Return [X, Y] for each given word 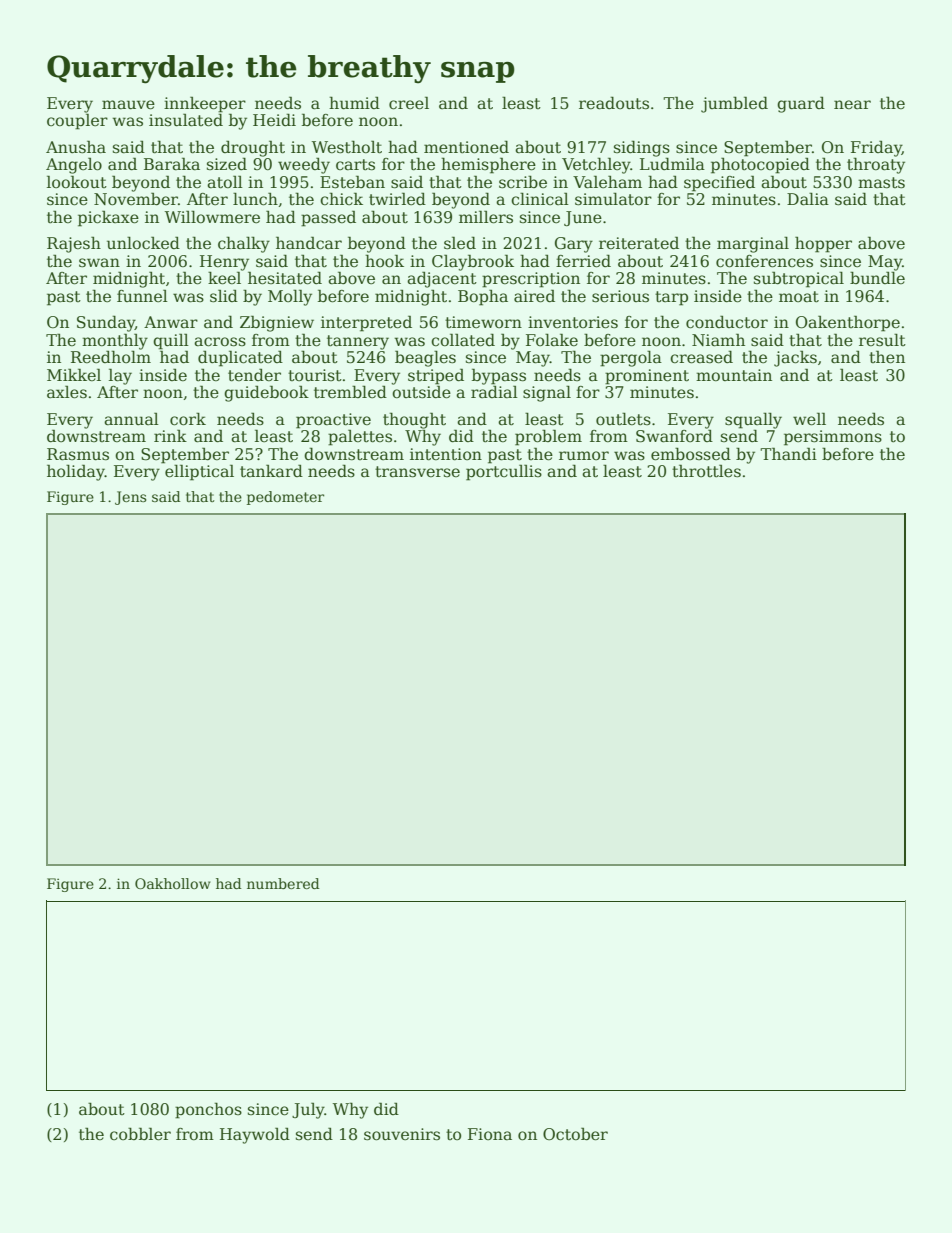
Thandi [788, 454]
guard [801, 104]
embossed [691, 454]
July [308, 1110]
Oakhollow [173, 883]
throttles [706, 471]
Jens [130, 498]
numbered [283, 883]
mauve [128, 105]
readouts [614, 103]
